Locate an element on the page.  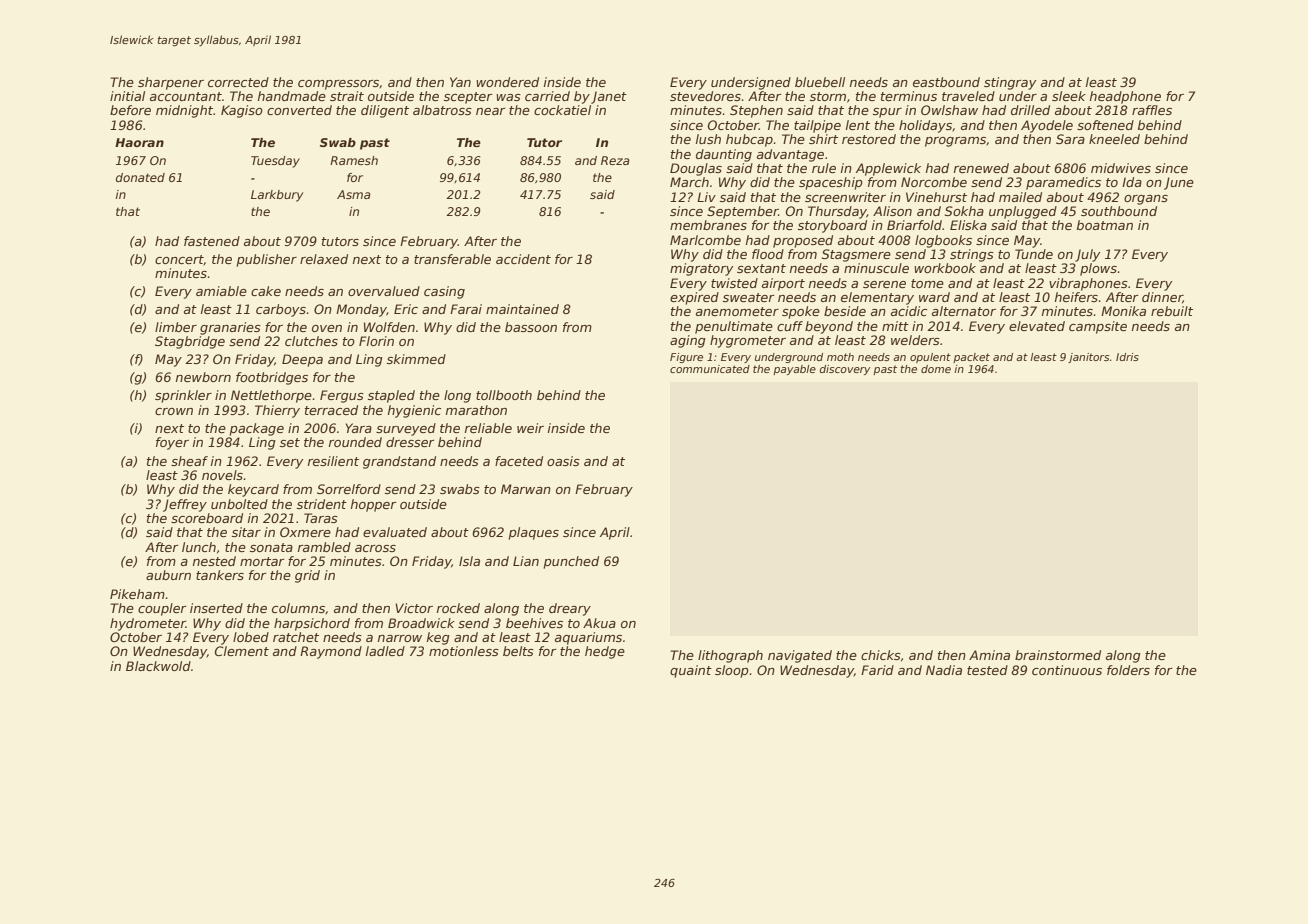
March is located at coordinates (689, 182).
